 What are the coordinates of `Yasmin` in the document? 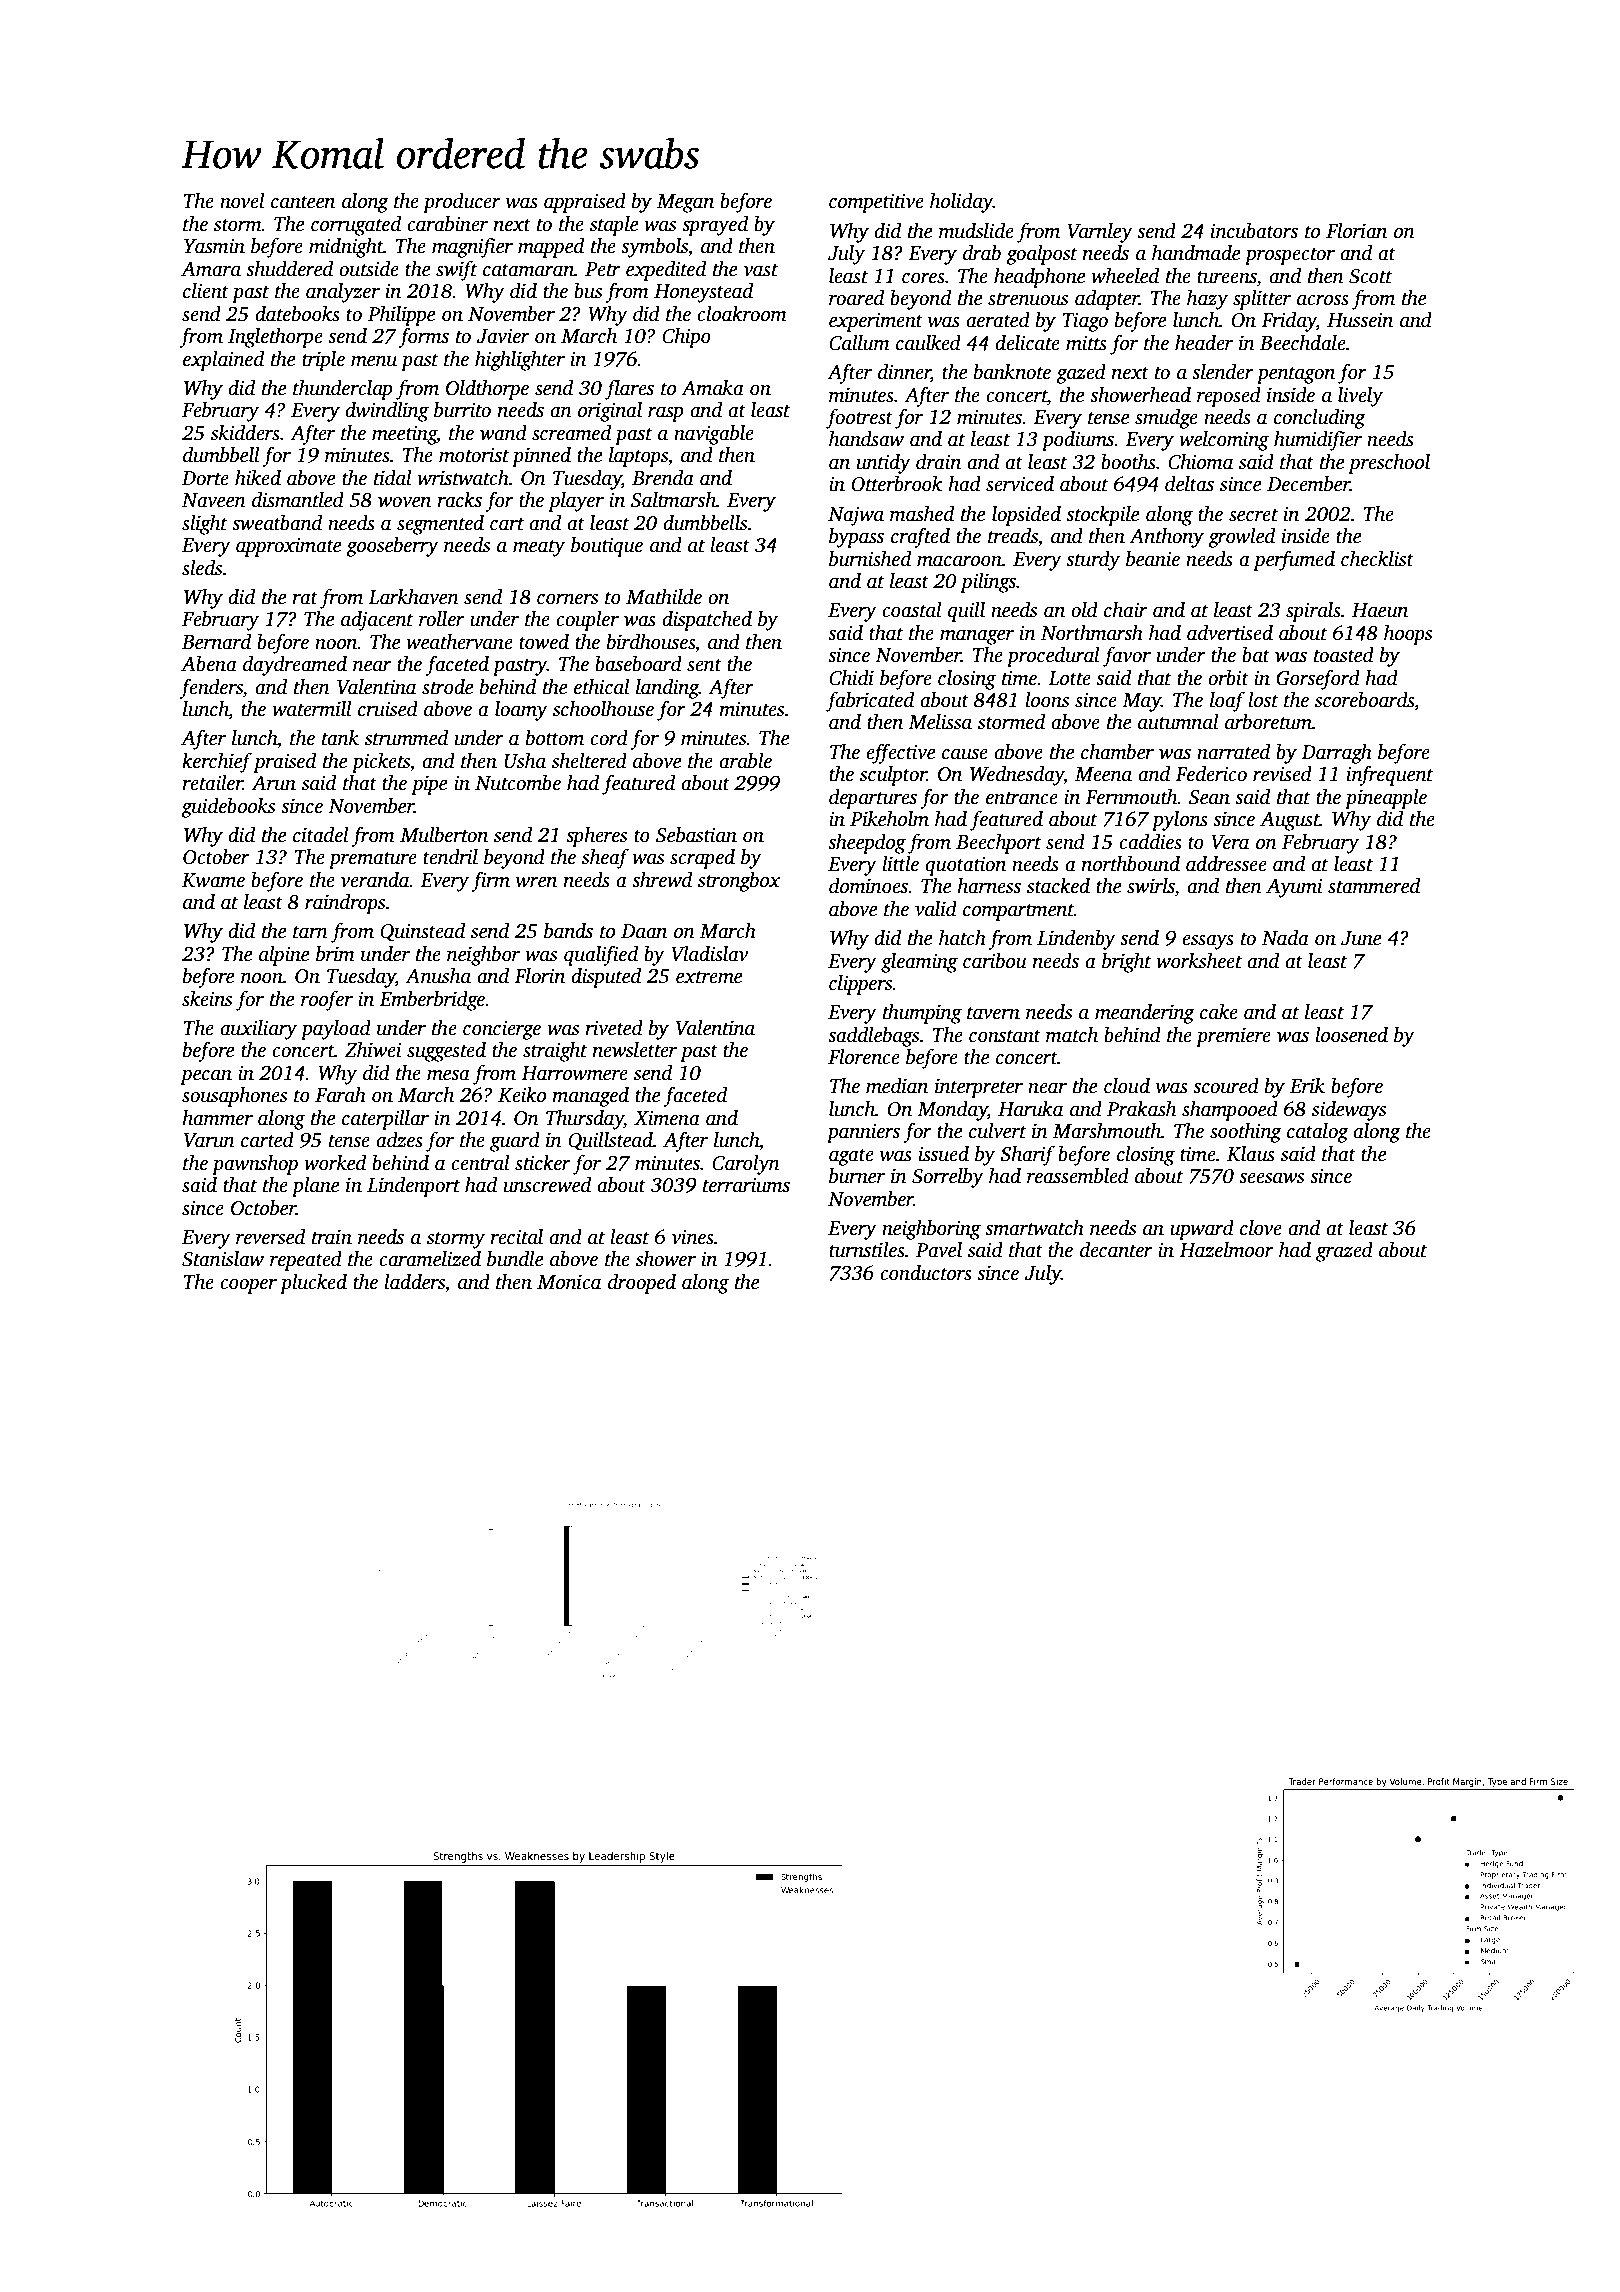 It's located at (214, 246).
